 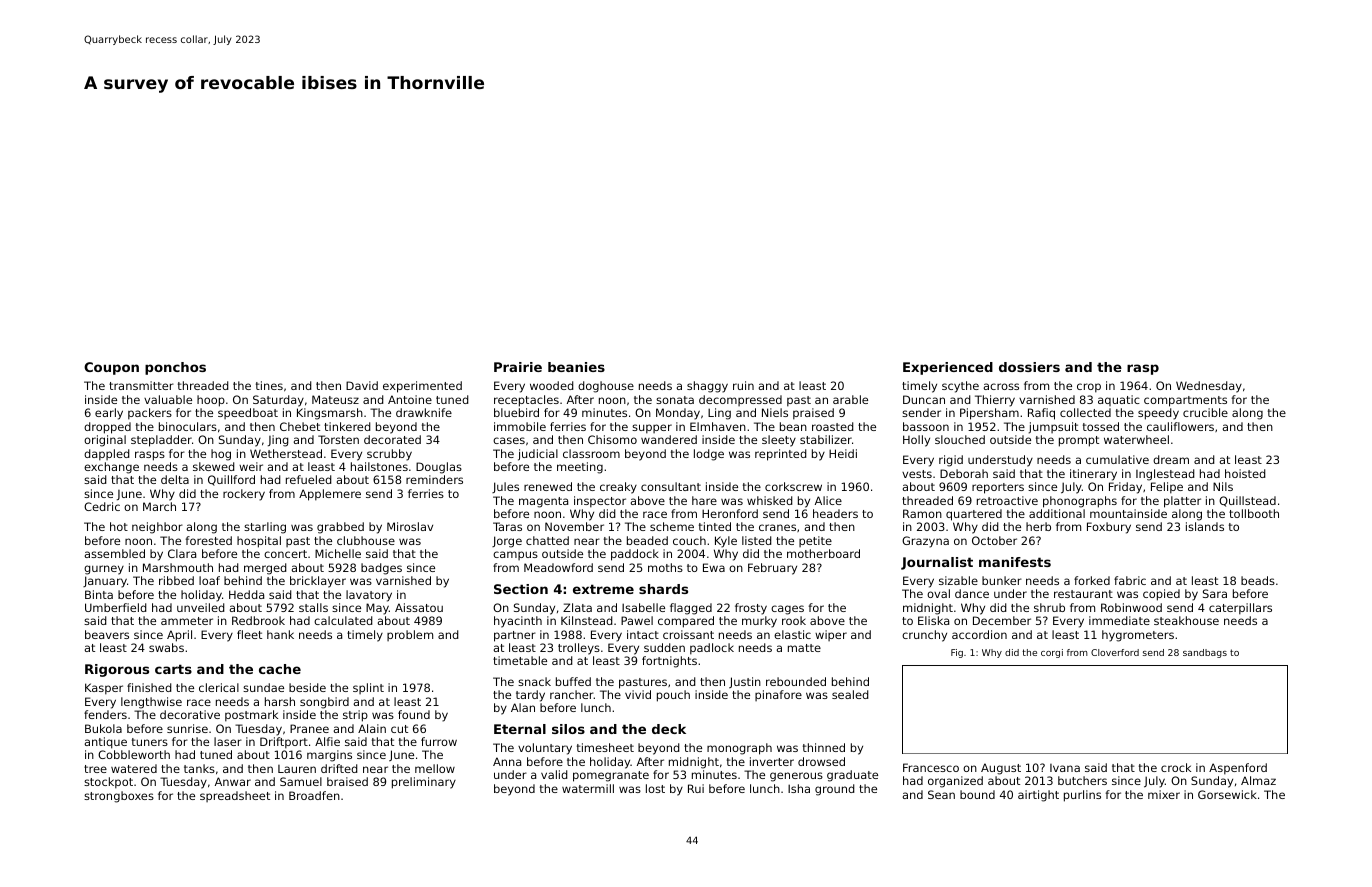 What do you see at coordinates (948, 368) in the screenshot?
I see `Experienced` at bounding box center [948, 368].
